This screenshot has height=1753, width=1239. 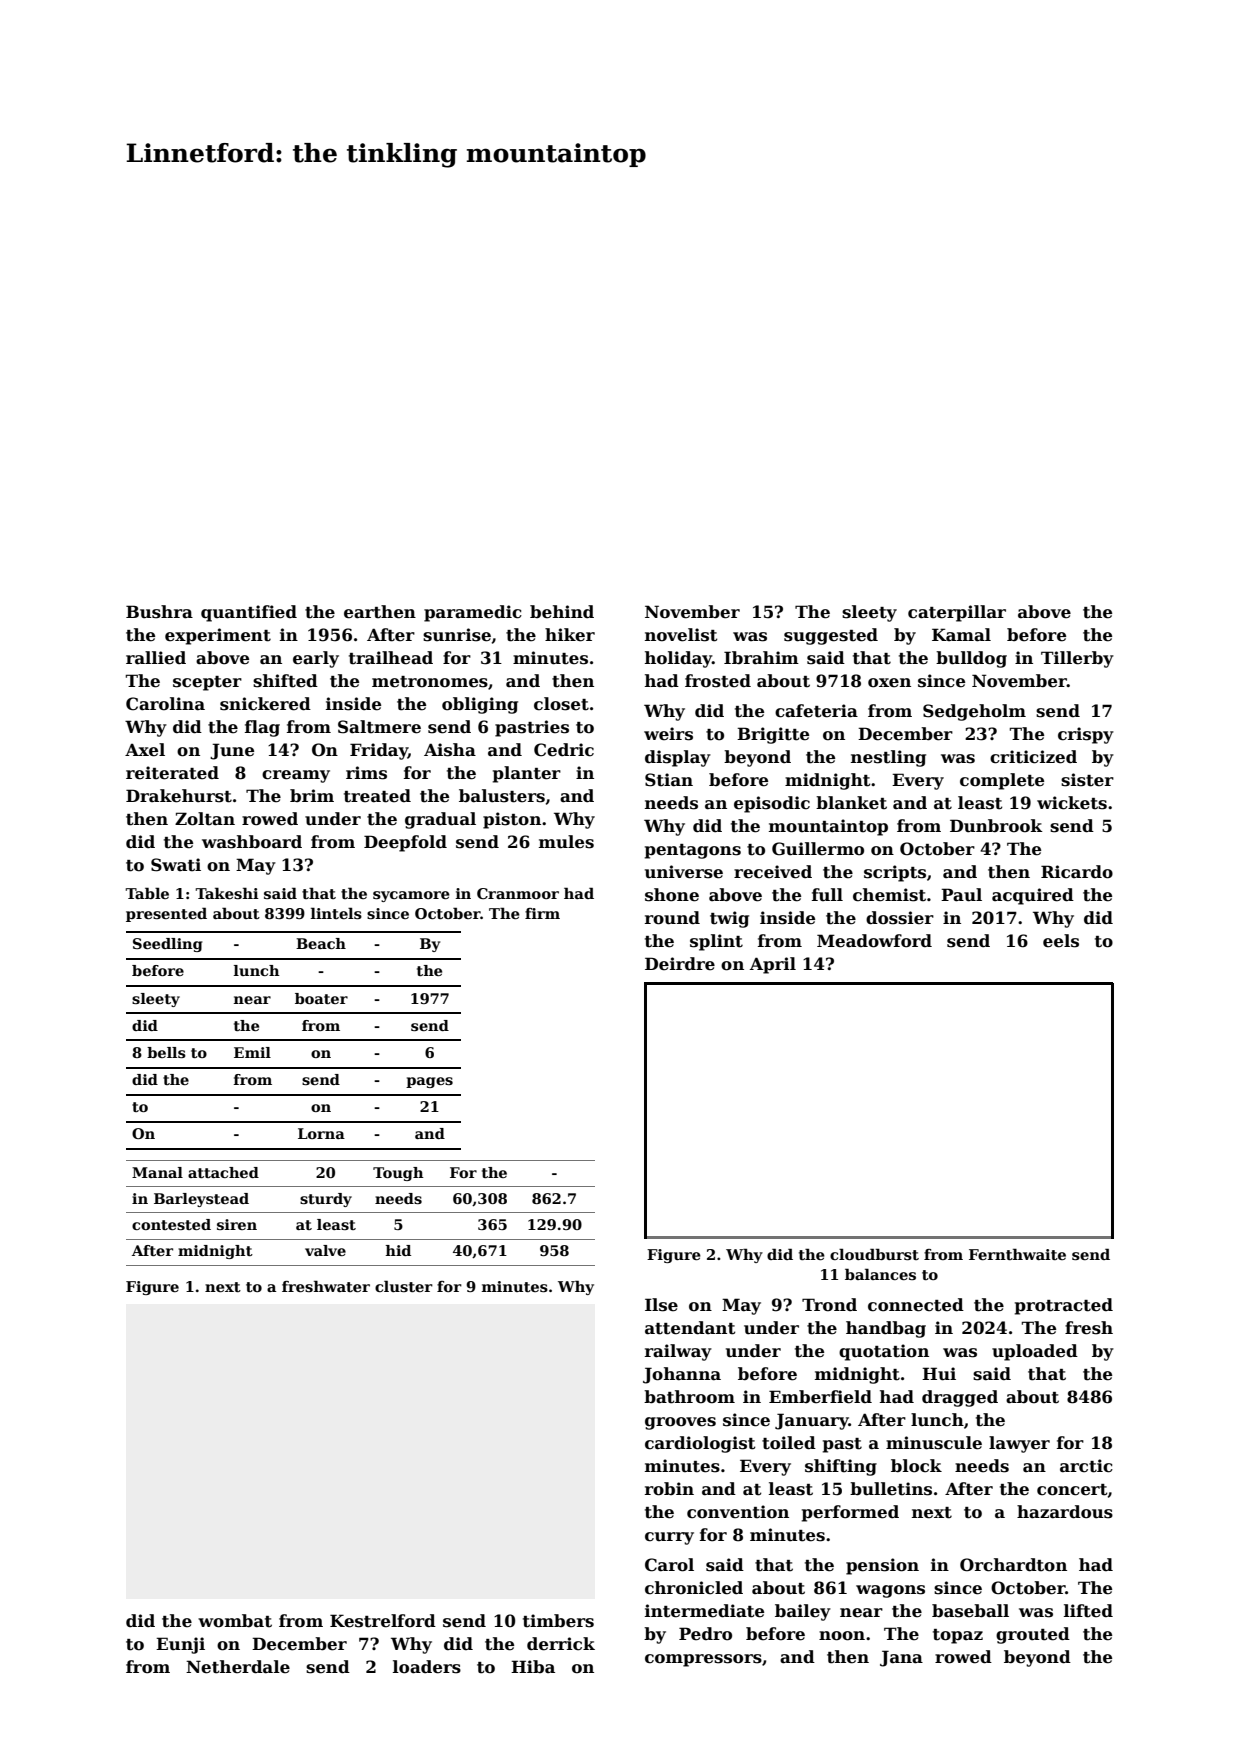 I want to click on pension, so click(x=882, y=1566).
